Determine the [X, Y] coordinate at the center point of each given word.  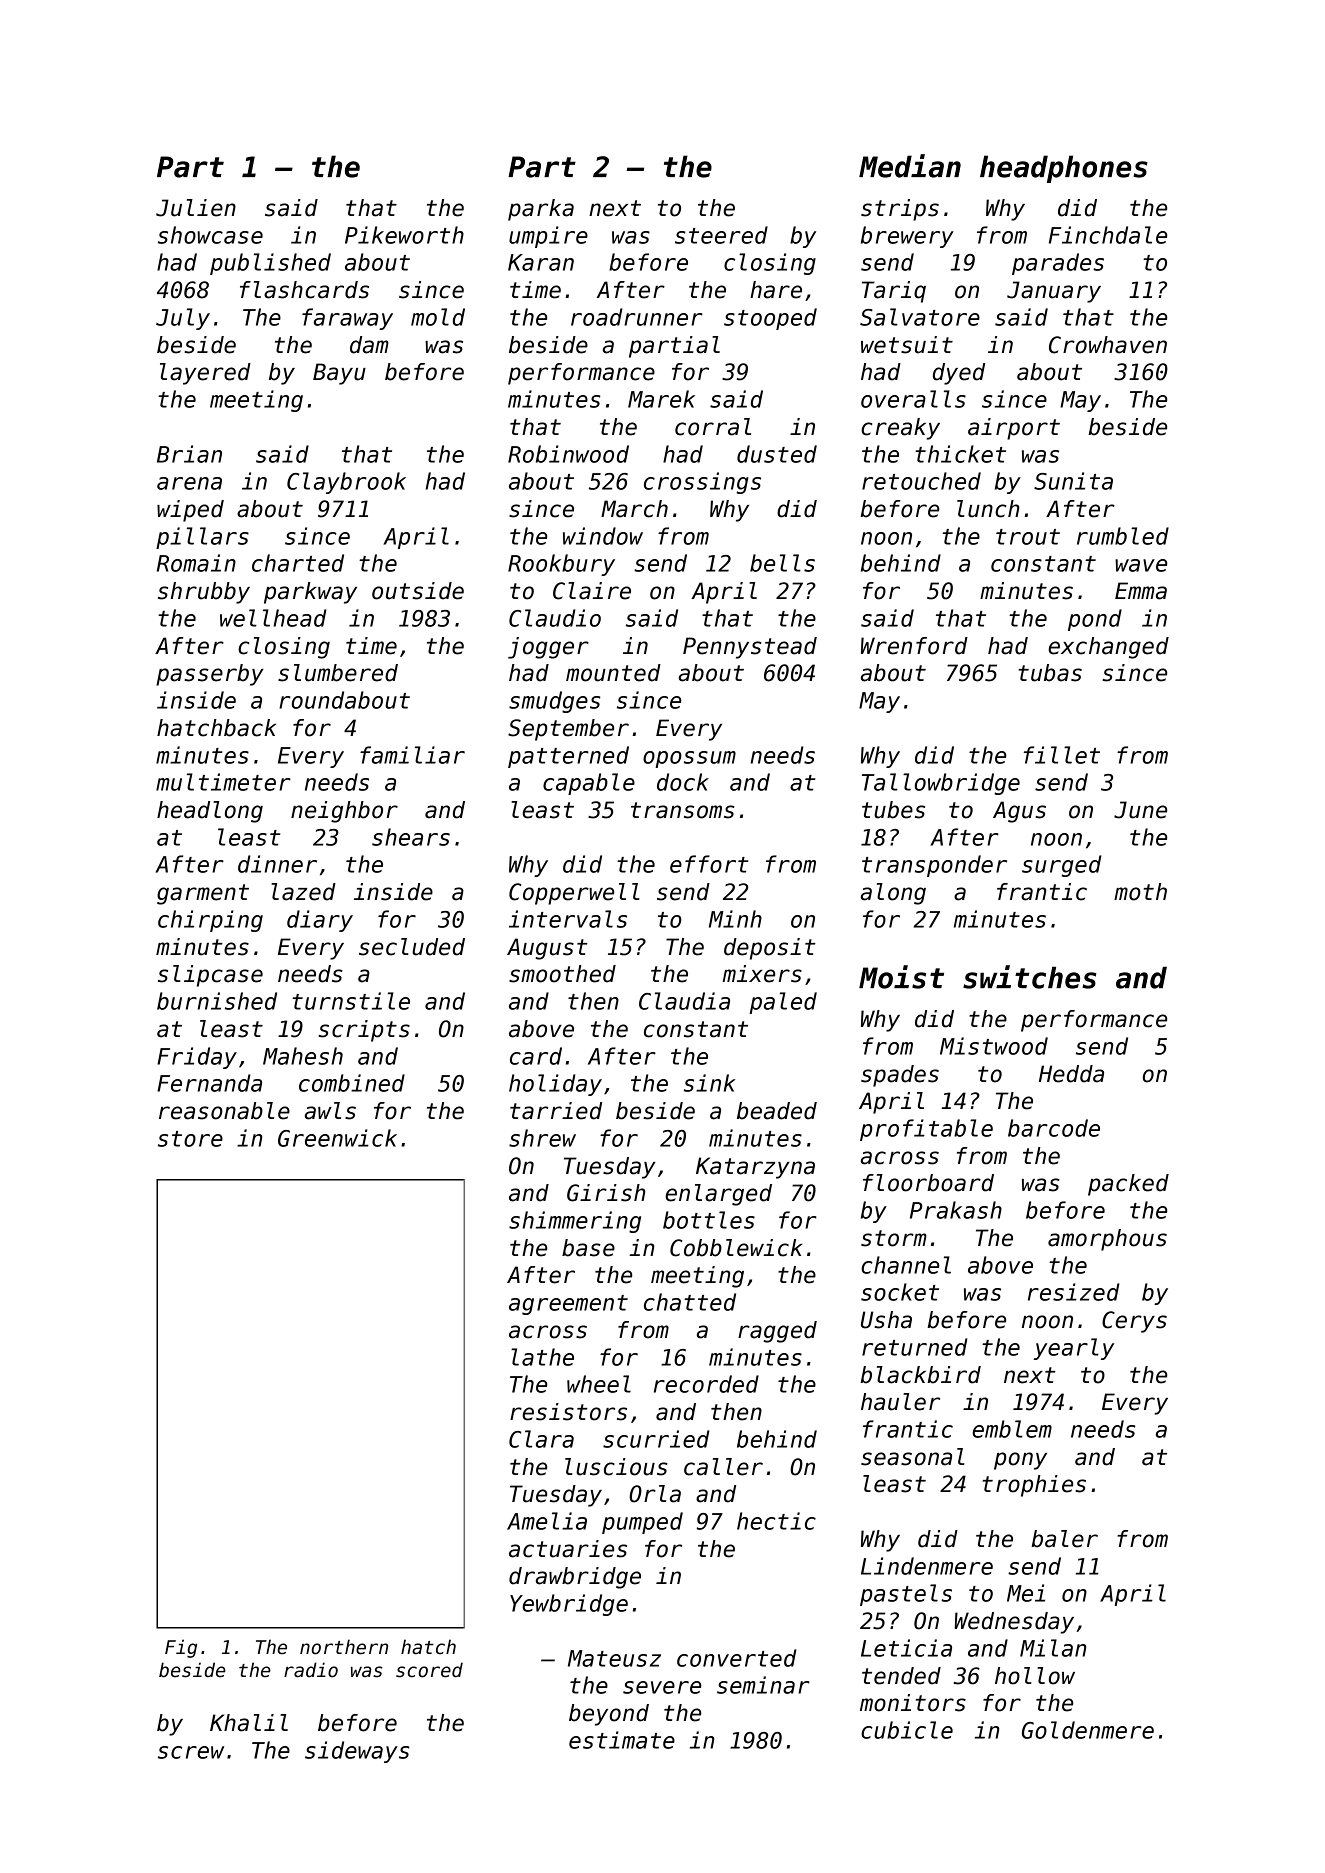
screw [191, 1752]
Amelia [547, 1521]
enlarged [718, 1195]
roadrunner [637, 317]
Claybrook [346, 483]
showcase [210, 235]
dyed [959, 374]
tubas [1050, 673]
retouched [921, 481]
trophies [1034, 1486]
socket [900, 1292]
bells [782, 563]
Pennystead [750, 648]
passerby [210, 675]
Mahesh [303, 1056]
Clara [541, 1439]
